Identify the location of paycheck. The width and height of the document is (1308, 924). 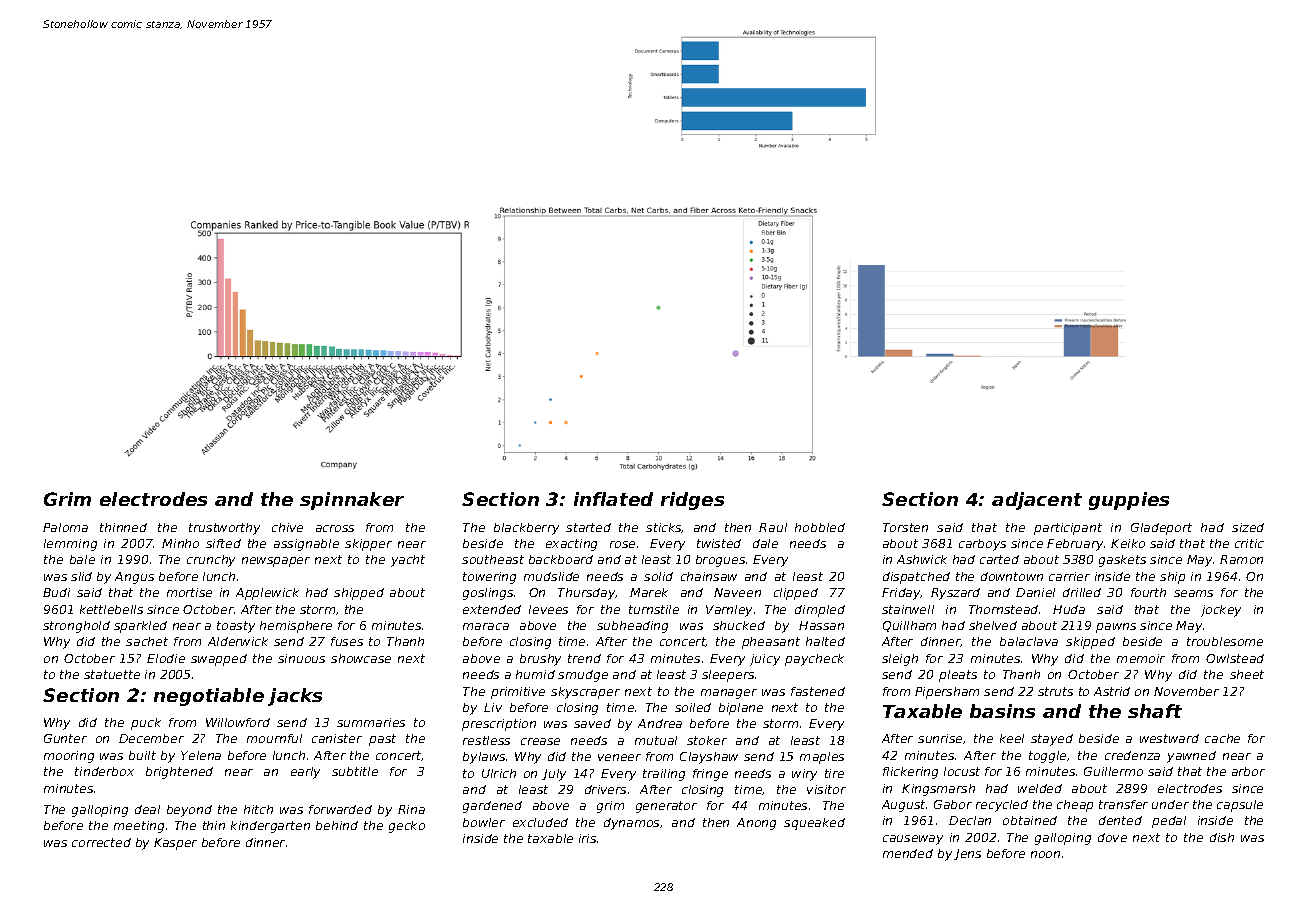
(814, 660).
